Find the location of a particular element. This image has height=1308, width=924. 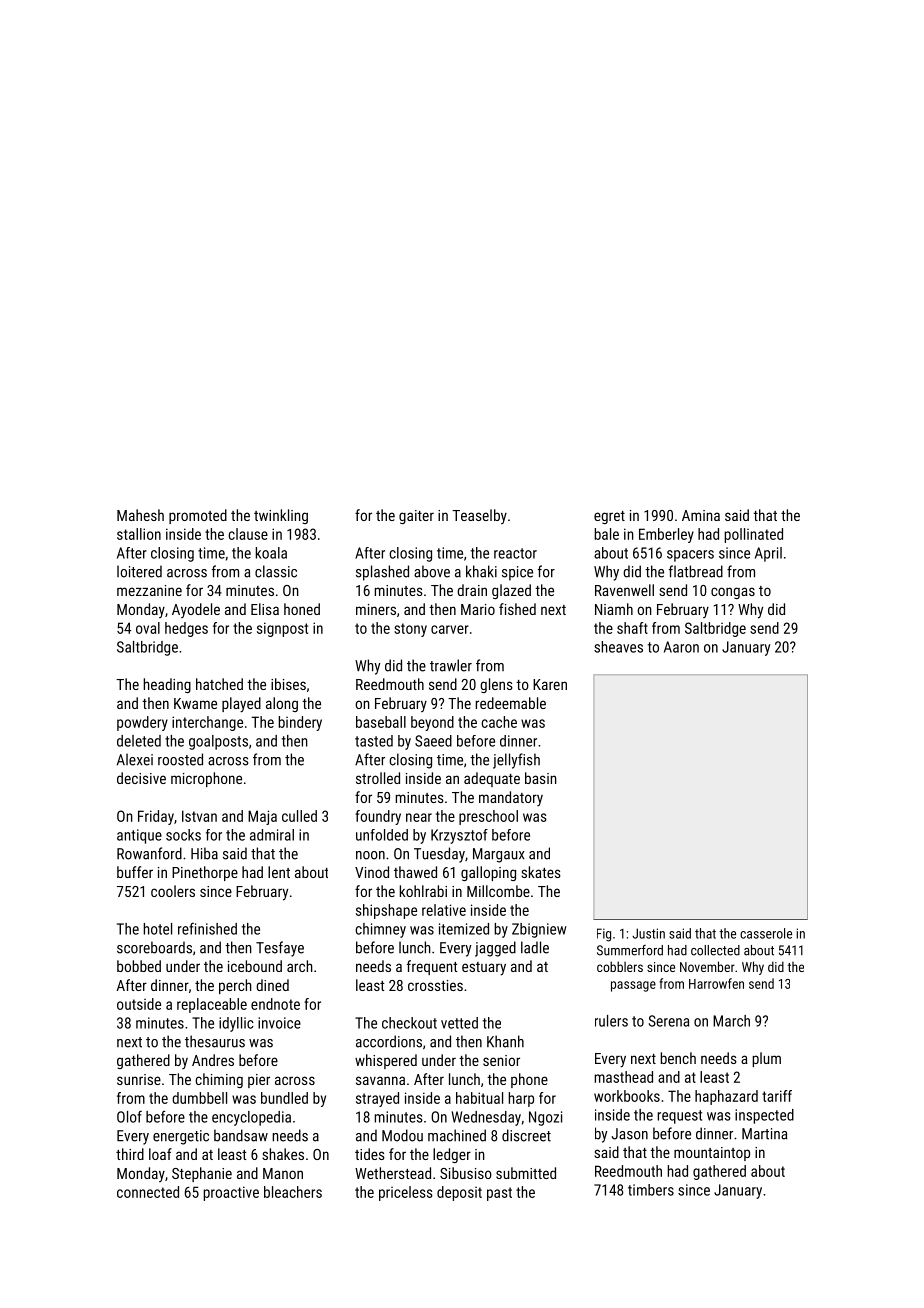

gaiter is located at coordinates (416, 517).
